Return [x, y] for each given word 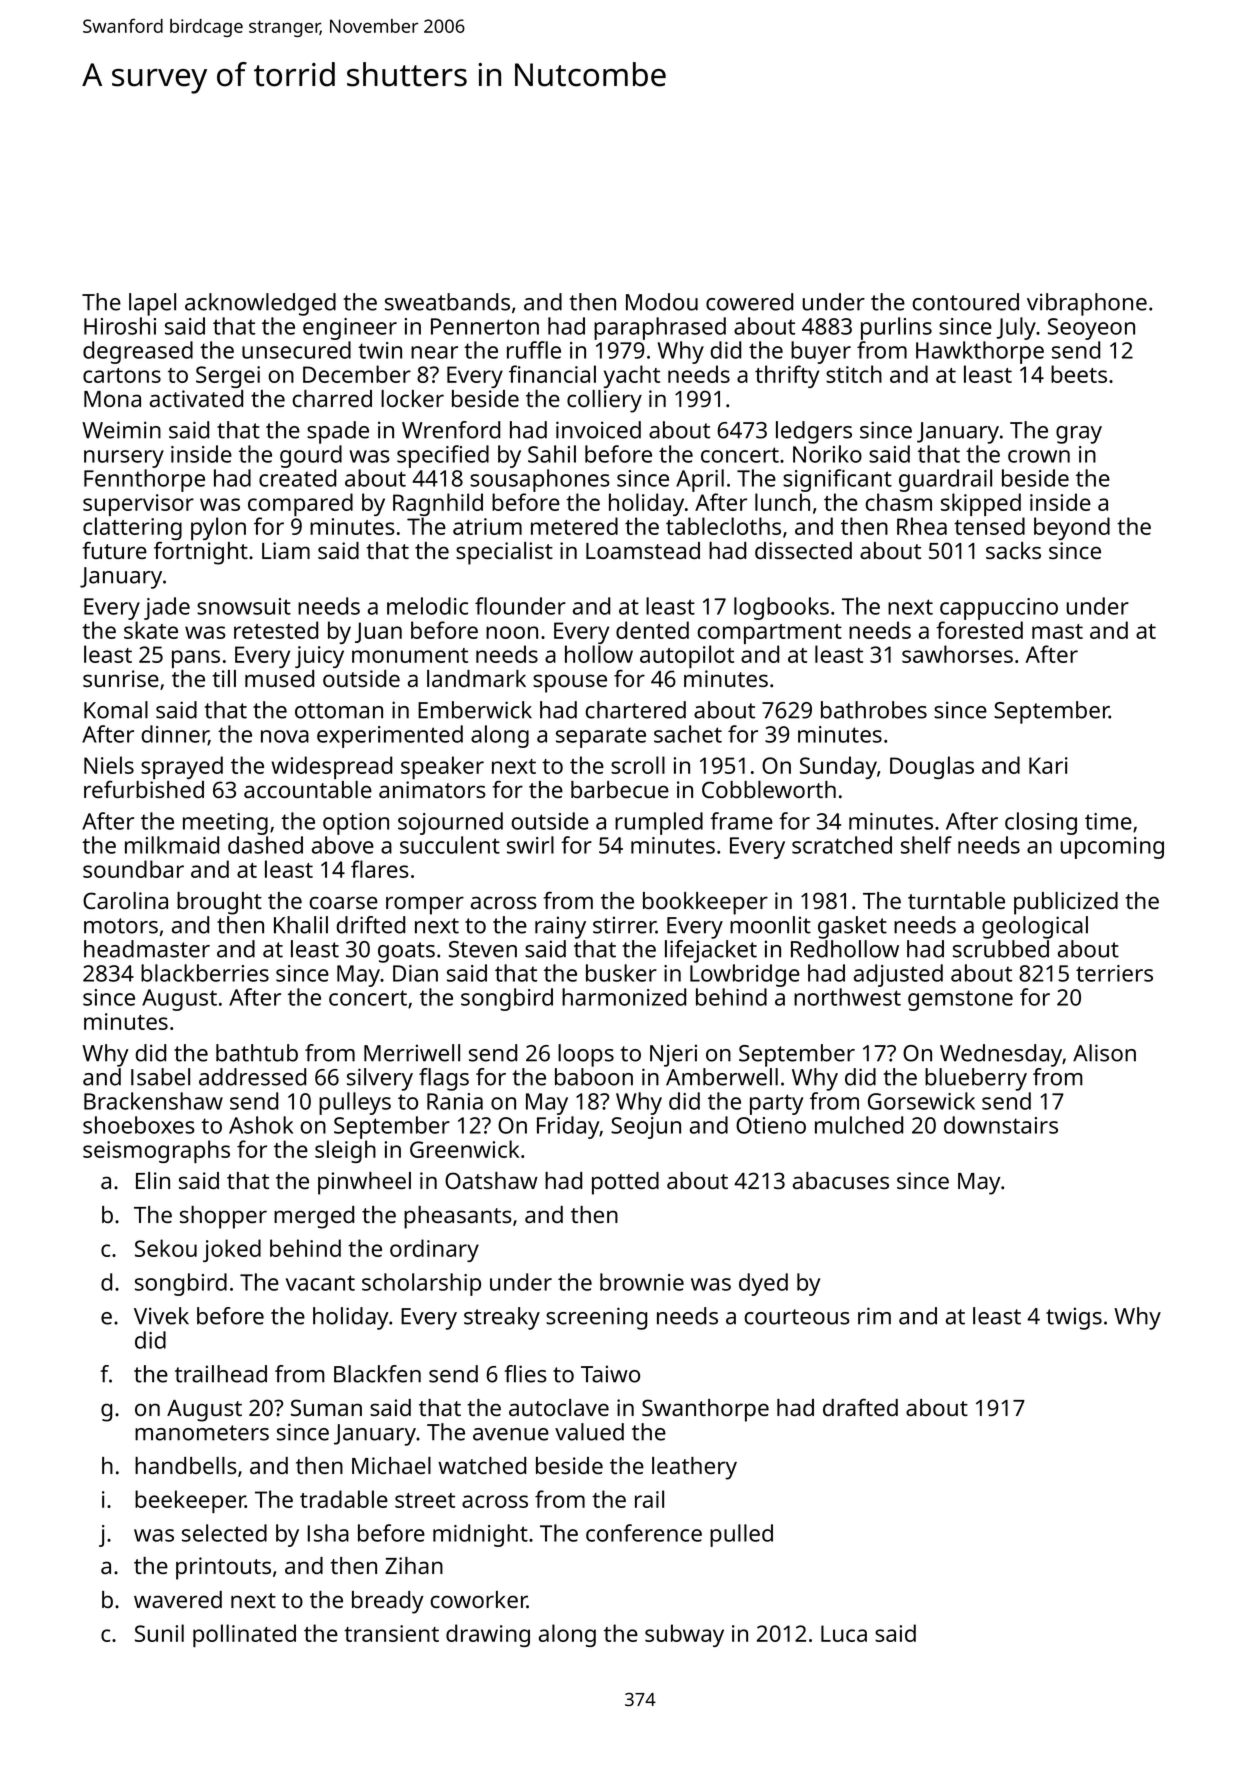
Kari [1048, 765]
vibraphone [1087, 304]
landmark [476, 678]
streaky [502, 1318]
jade [167, 608]
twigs [1074, 1318]
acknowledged [260, 304]
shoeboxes [139, 1125]
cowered [749, 302]
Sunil [159, 1633]
